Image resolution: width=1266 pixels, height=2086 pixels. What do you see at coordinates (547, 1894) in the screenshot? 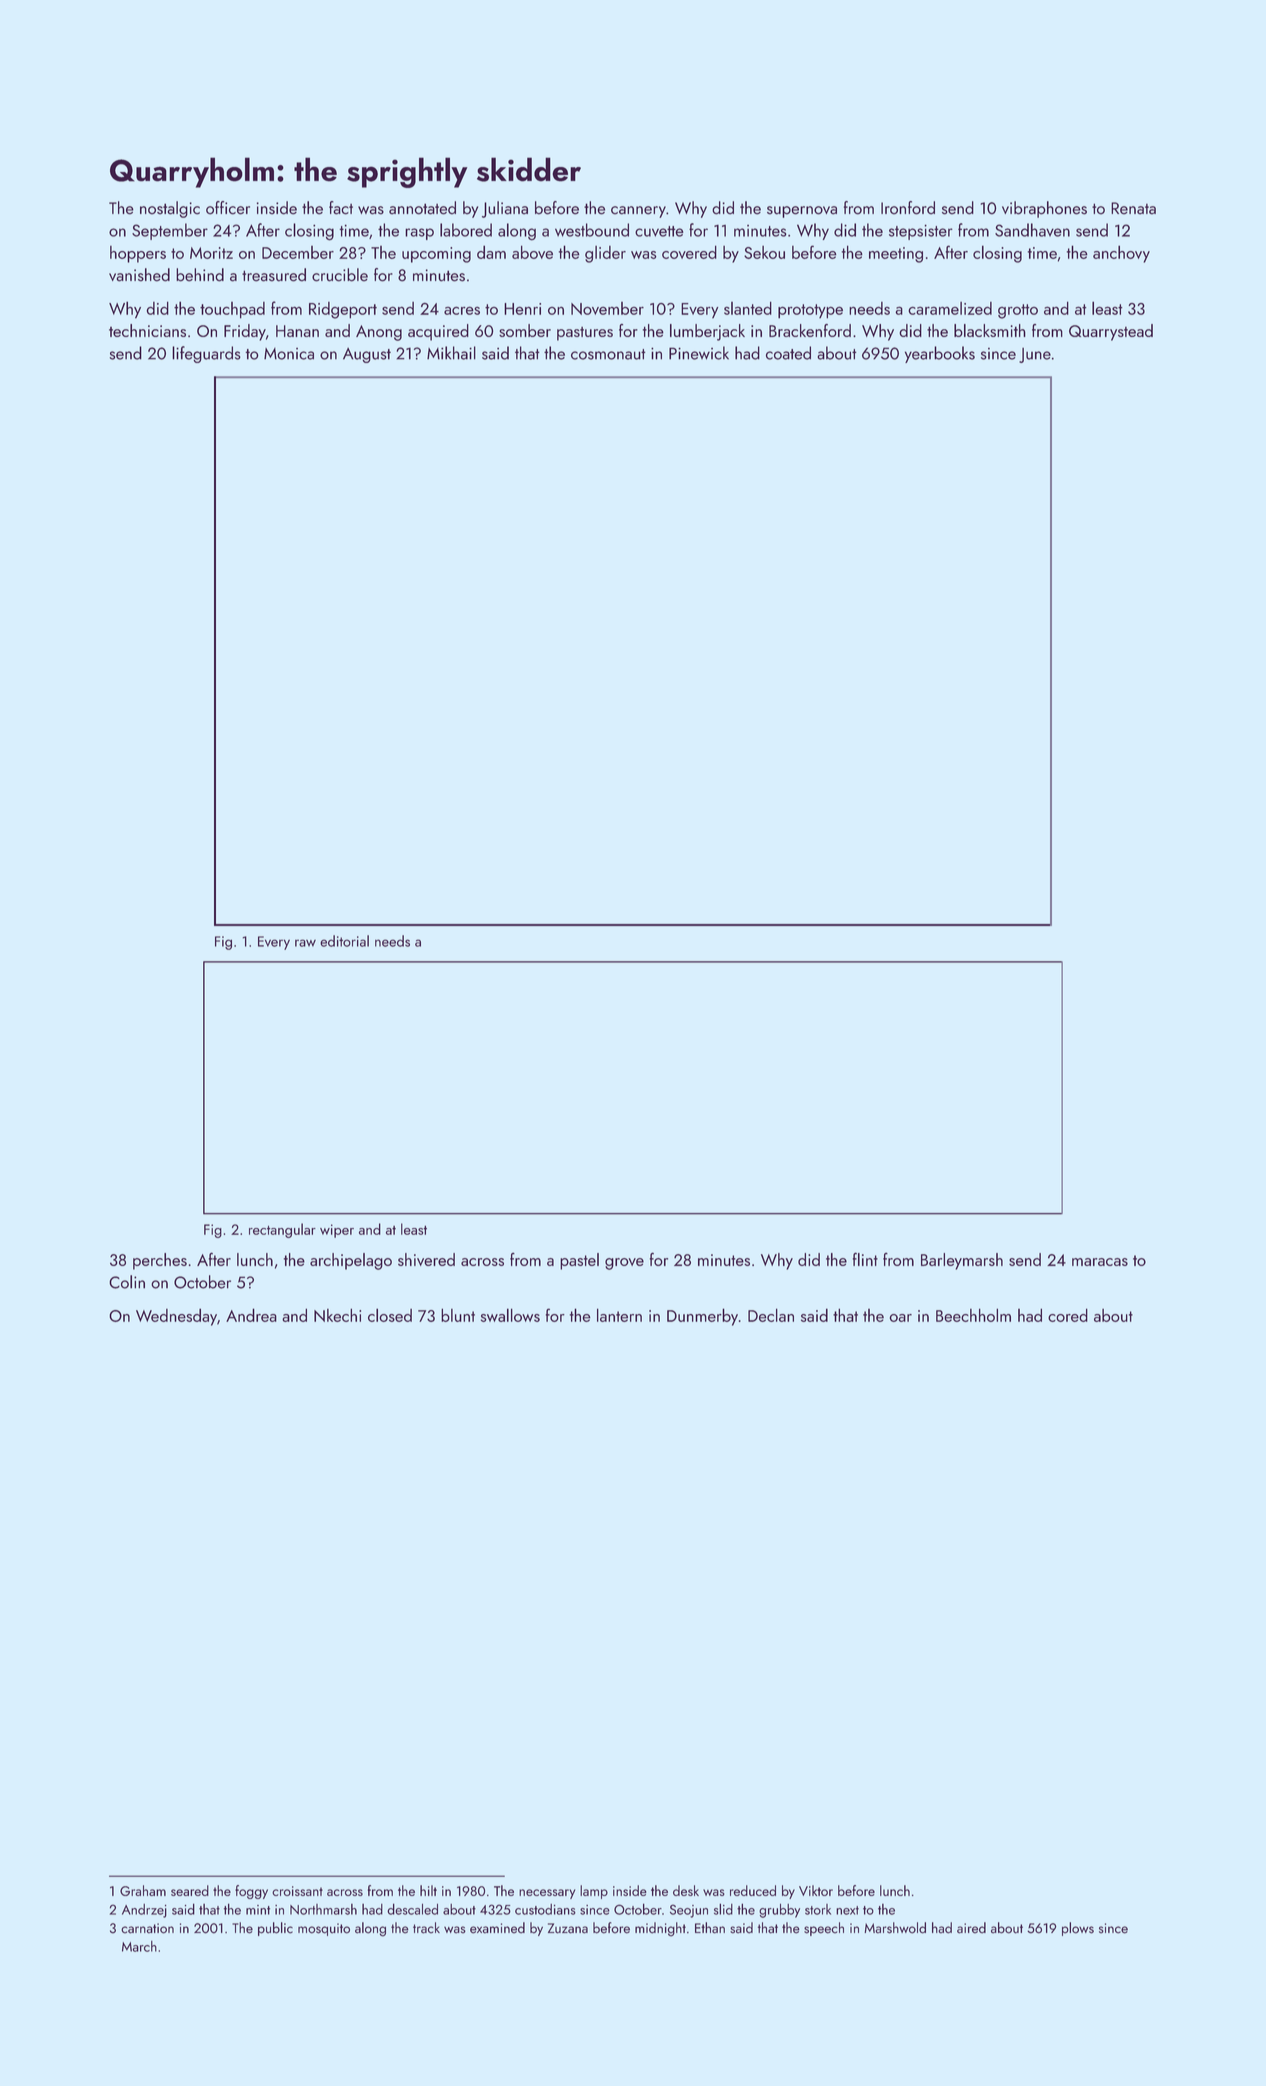
I see `necessary` at bounding box center [547, 1894].
